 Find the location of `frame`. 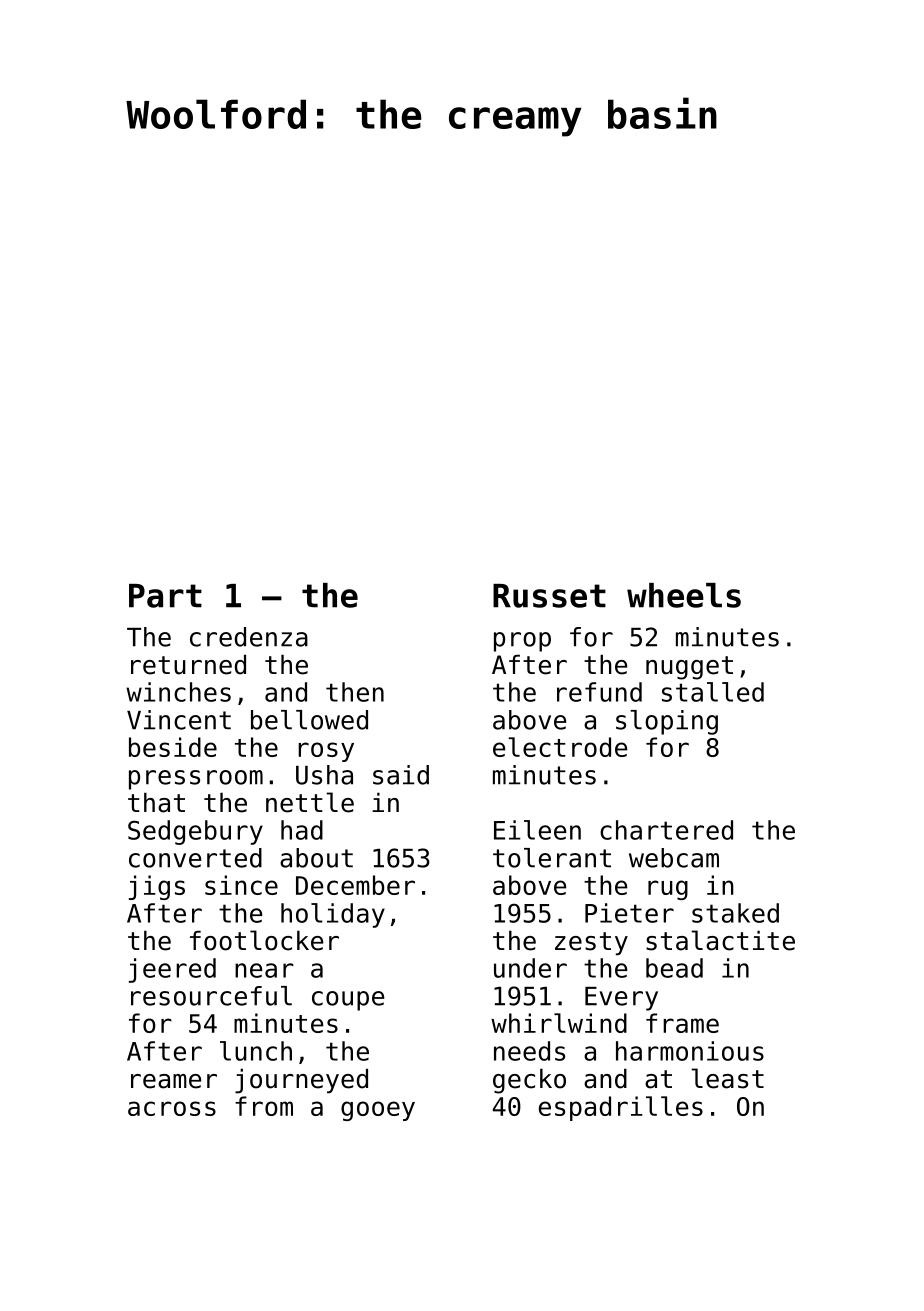

frame is located at coordinates (682, 1023).
